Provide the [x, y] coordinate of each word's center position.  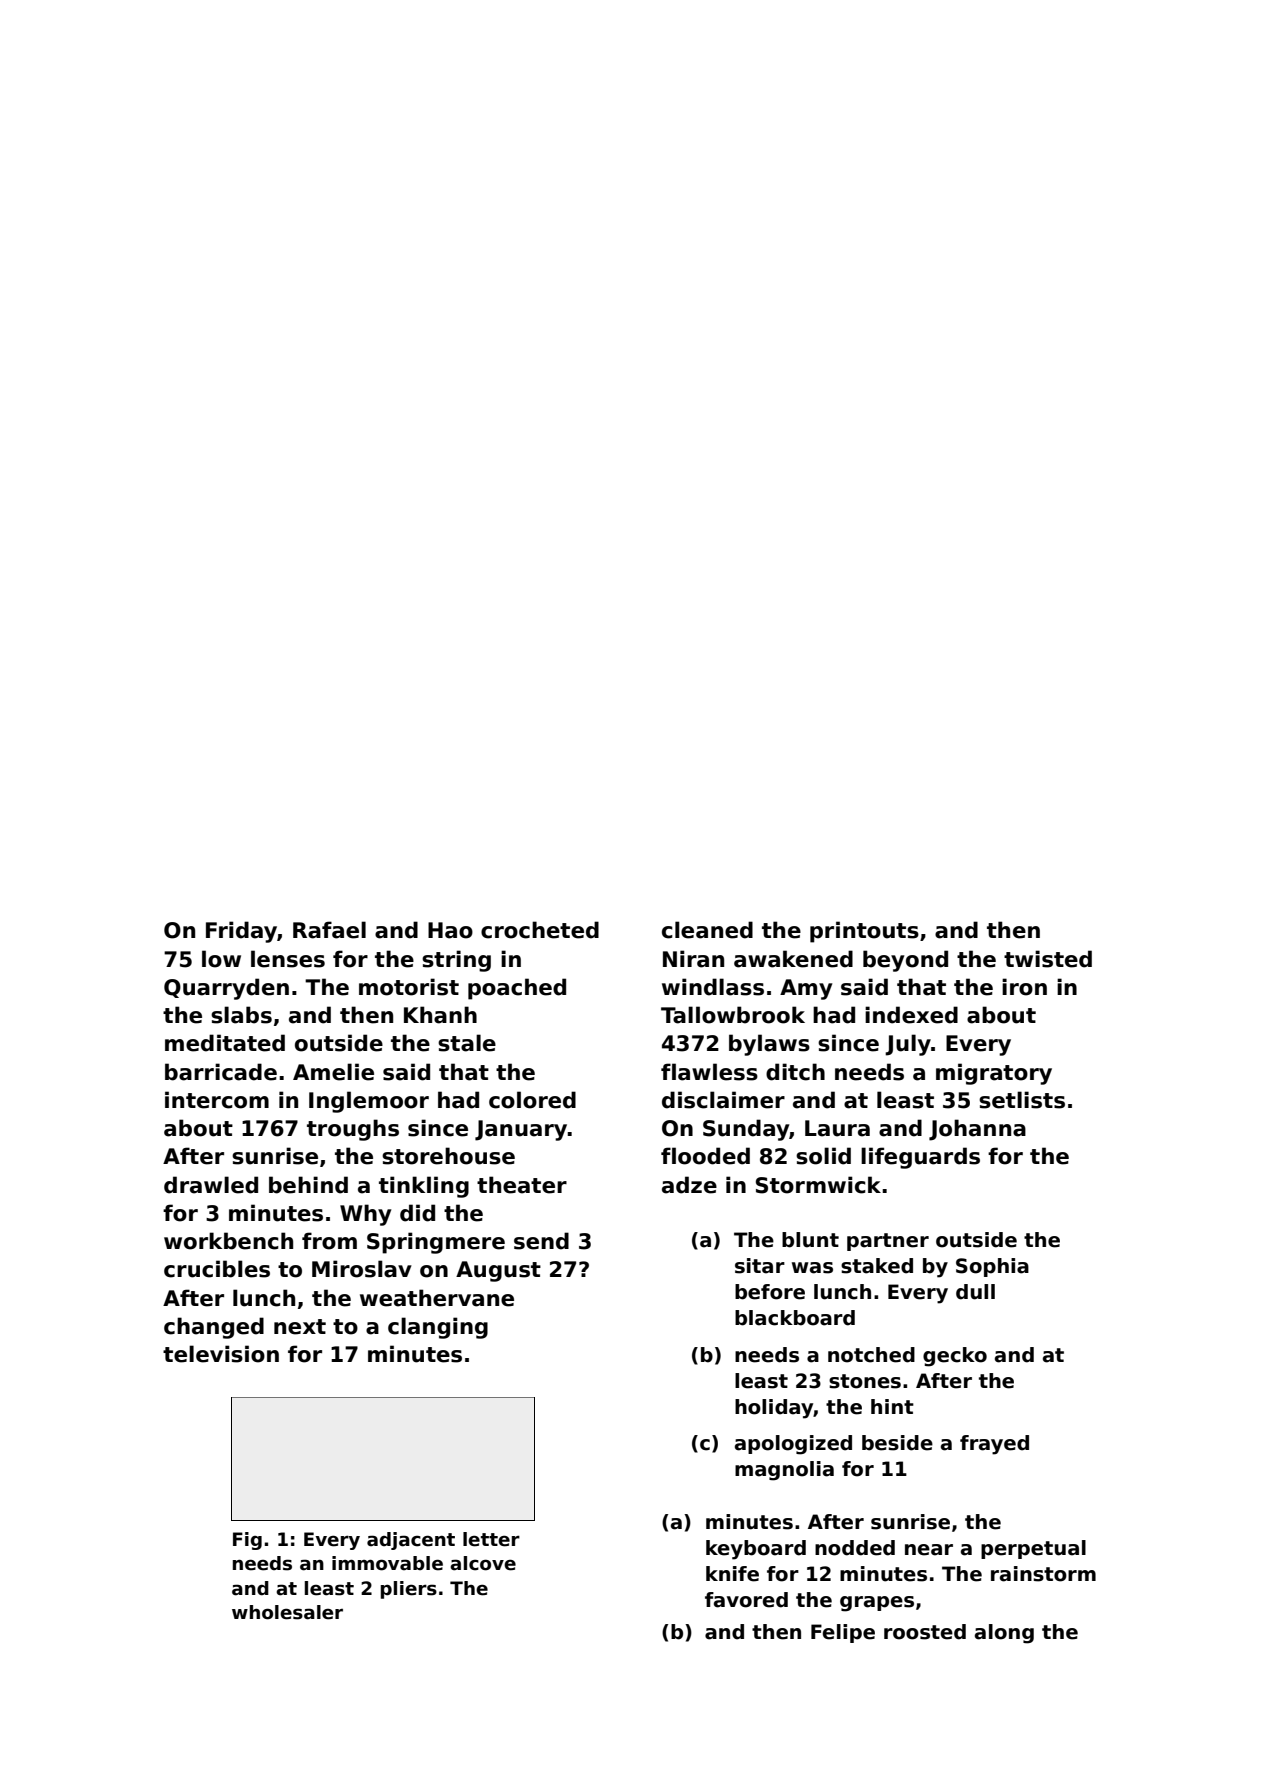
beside [897, 1443]
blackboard [795, 1318]
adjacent [411, 1541]
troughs [353, 1130]
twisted [1048, 959]
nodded [855, 1548]
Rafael [329, 930]
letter [491, 1539]
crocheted [540, 930]
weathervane [437, 1298]
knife [732, 1574]
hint [892, 1406]
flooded [705, 1156]
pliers [409, 1590]
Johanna [977, 1130]
